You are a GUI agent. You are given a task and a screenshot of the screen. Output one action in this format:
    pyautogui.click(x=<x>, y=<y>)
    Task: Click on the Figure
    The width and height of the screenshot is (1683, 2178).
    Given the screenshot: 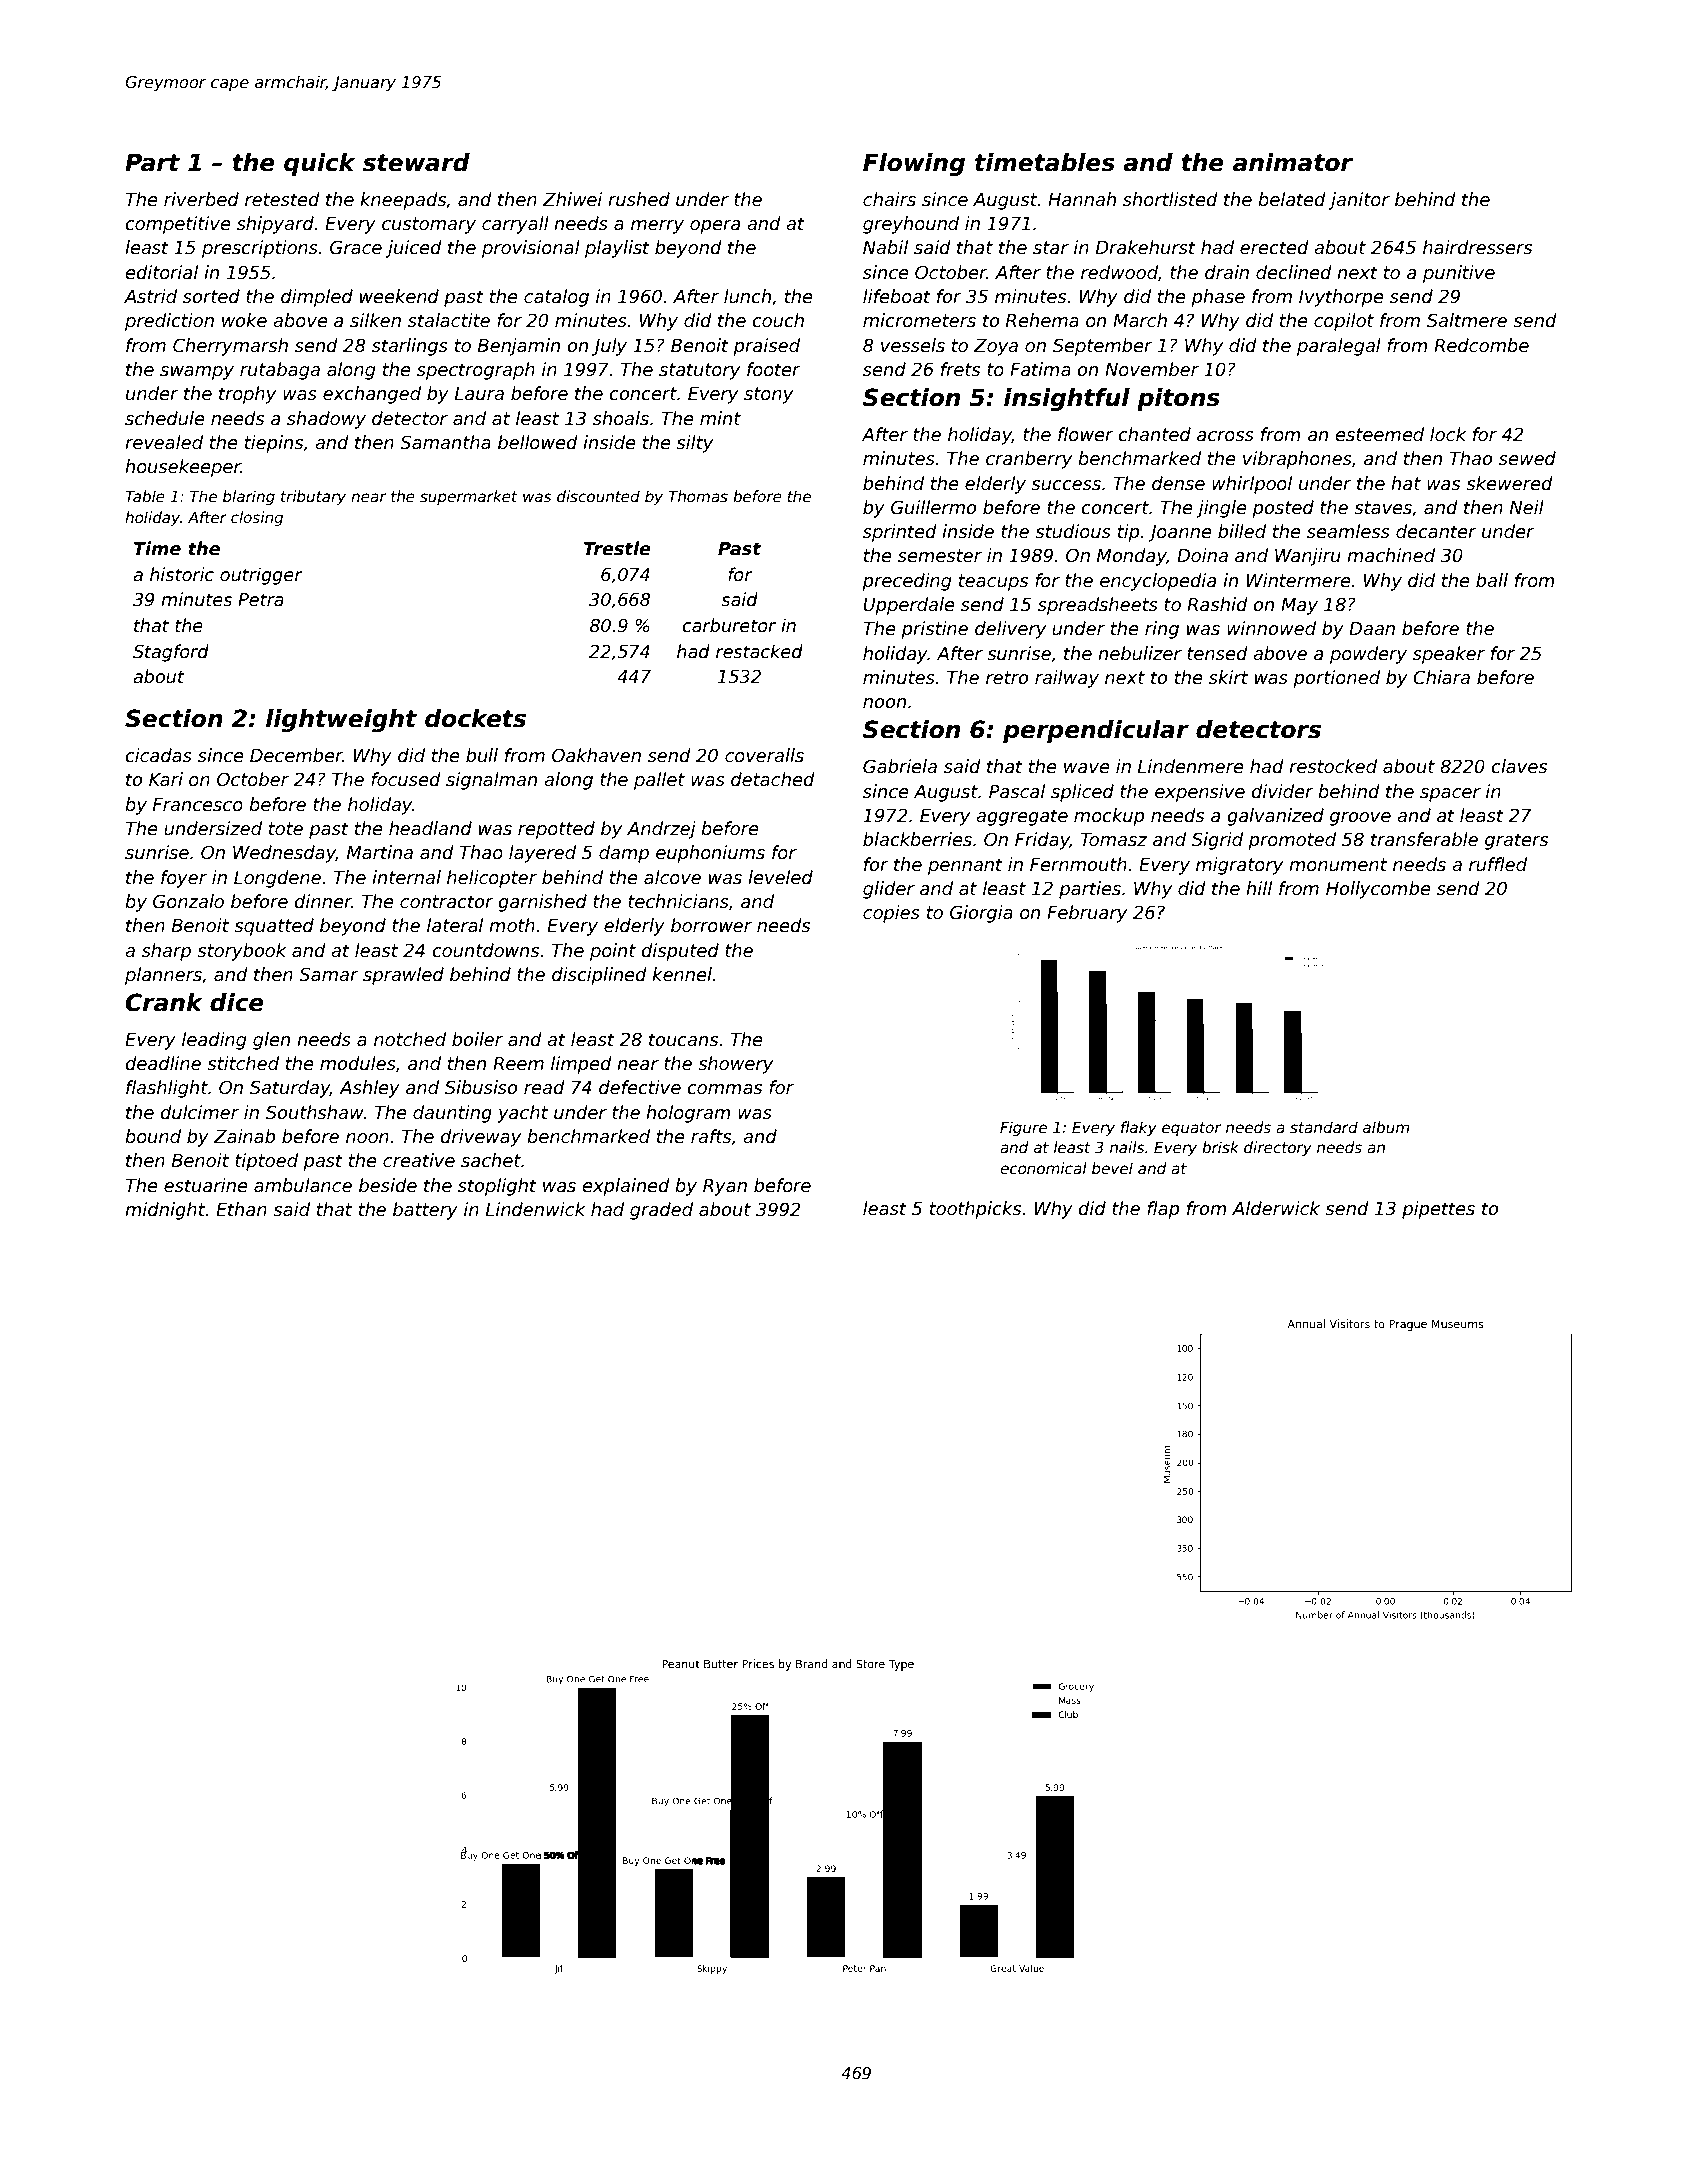 What is the action you would take?
    pyautogui.click(x=1023, y=1128)
